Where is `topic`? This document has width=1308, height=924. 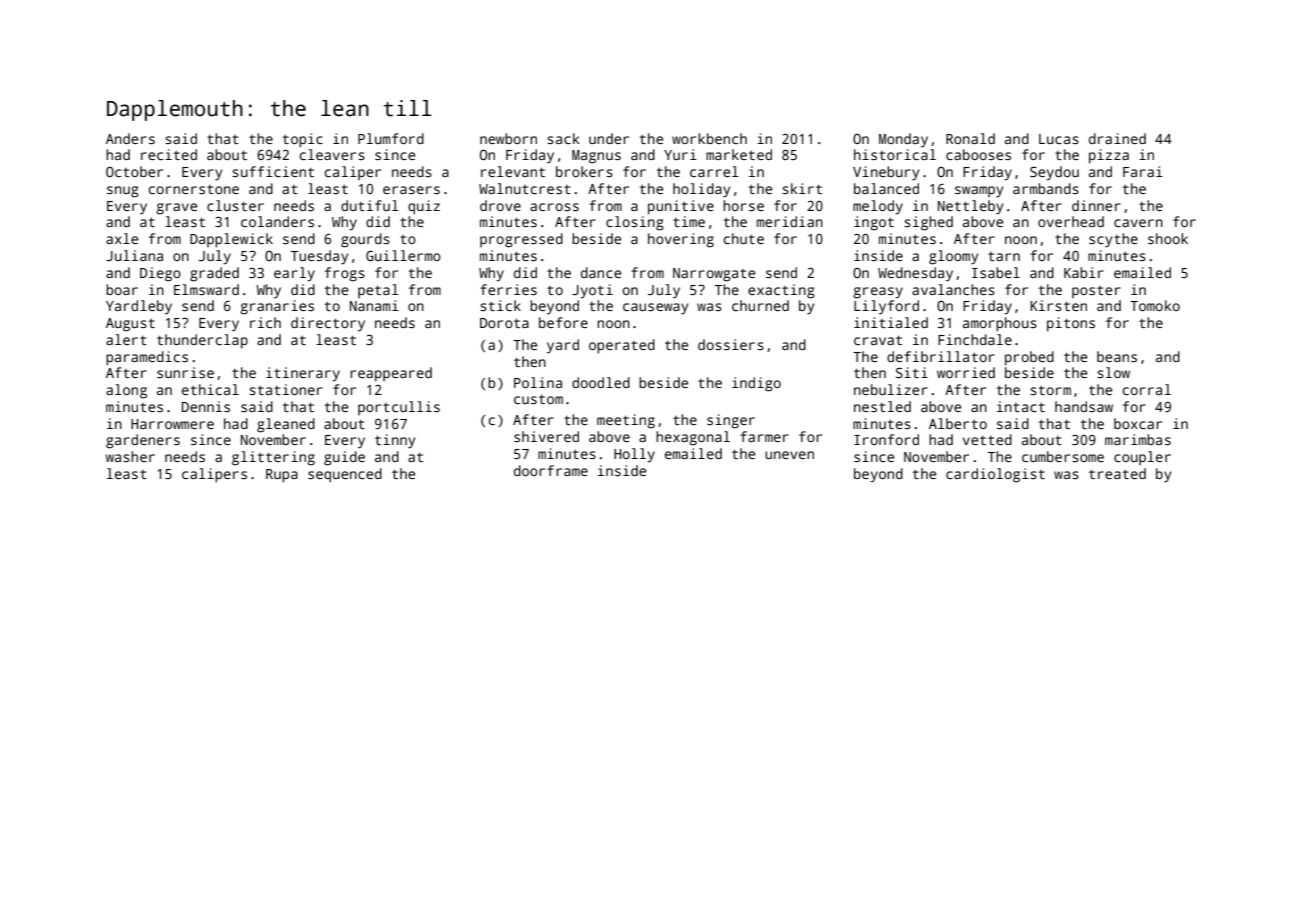
topic is located at coordinates (303, 140).
